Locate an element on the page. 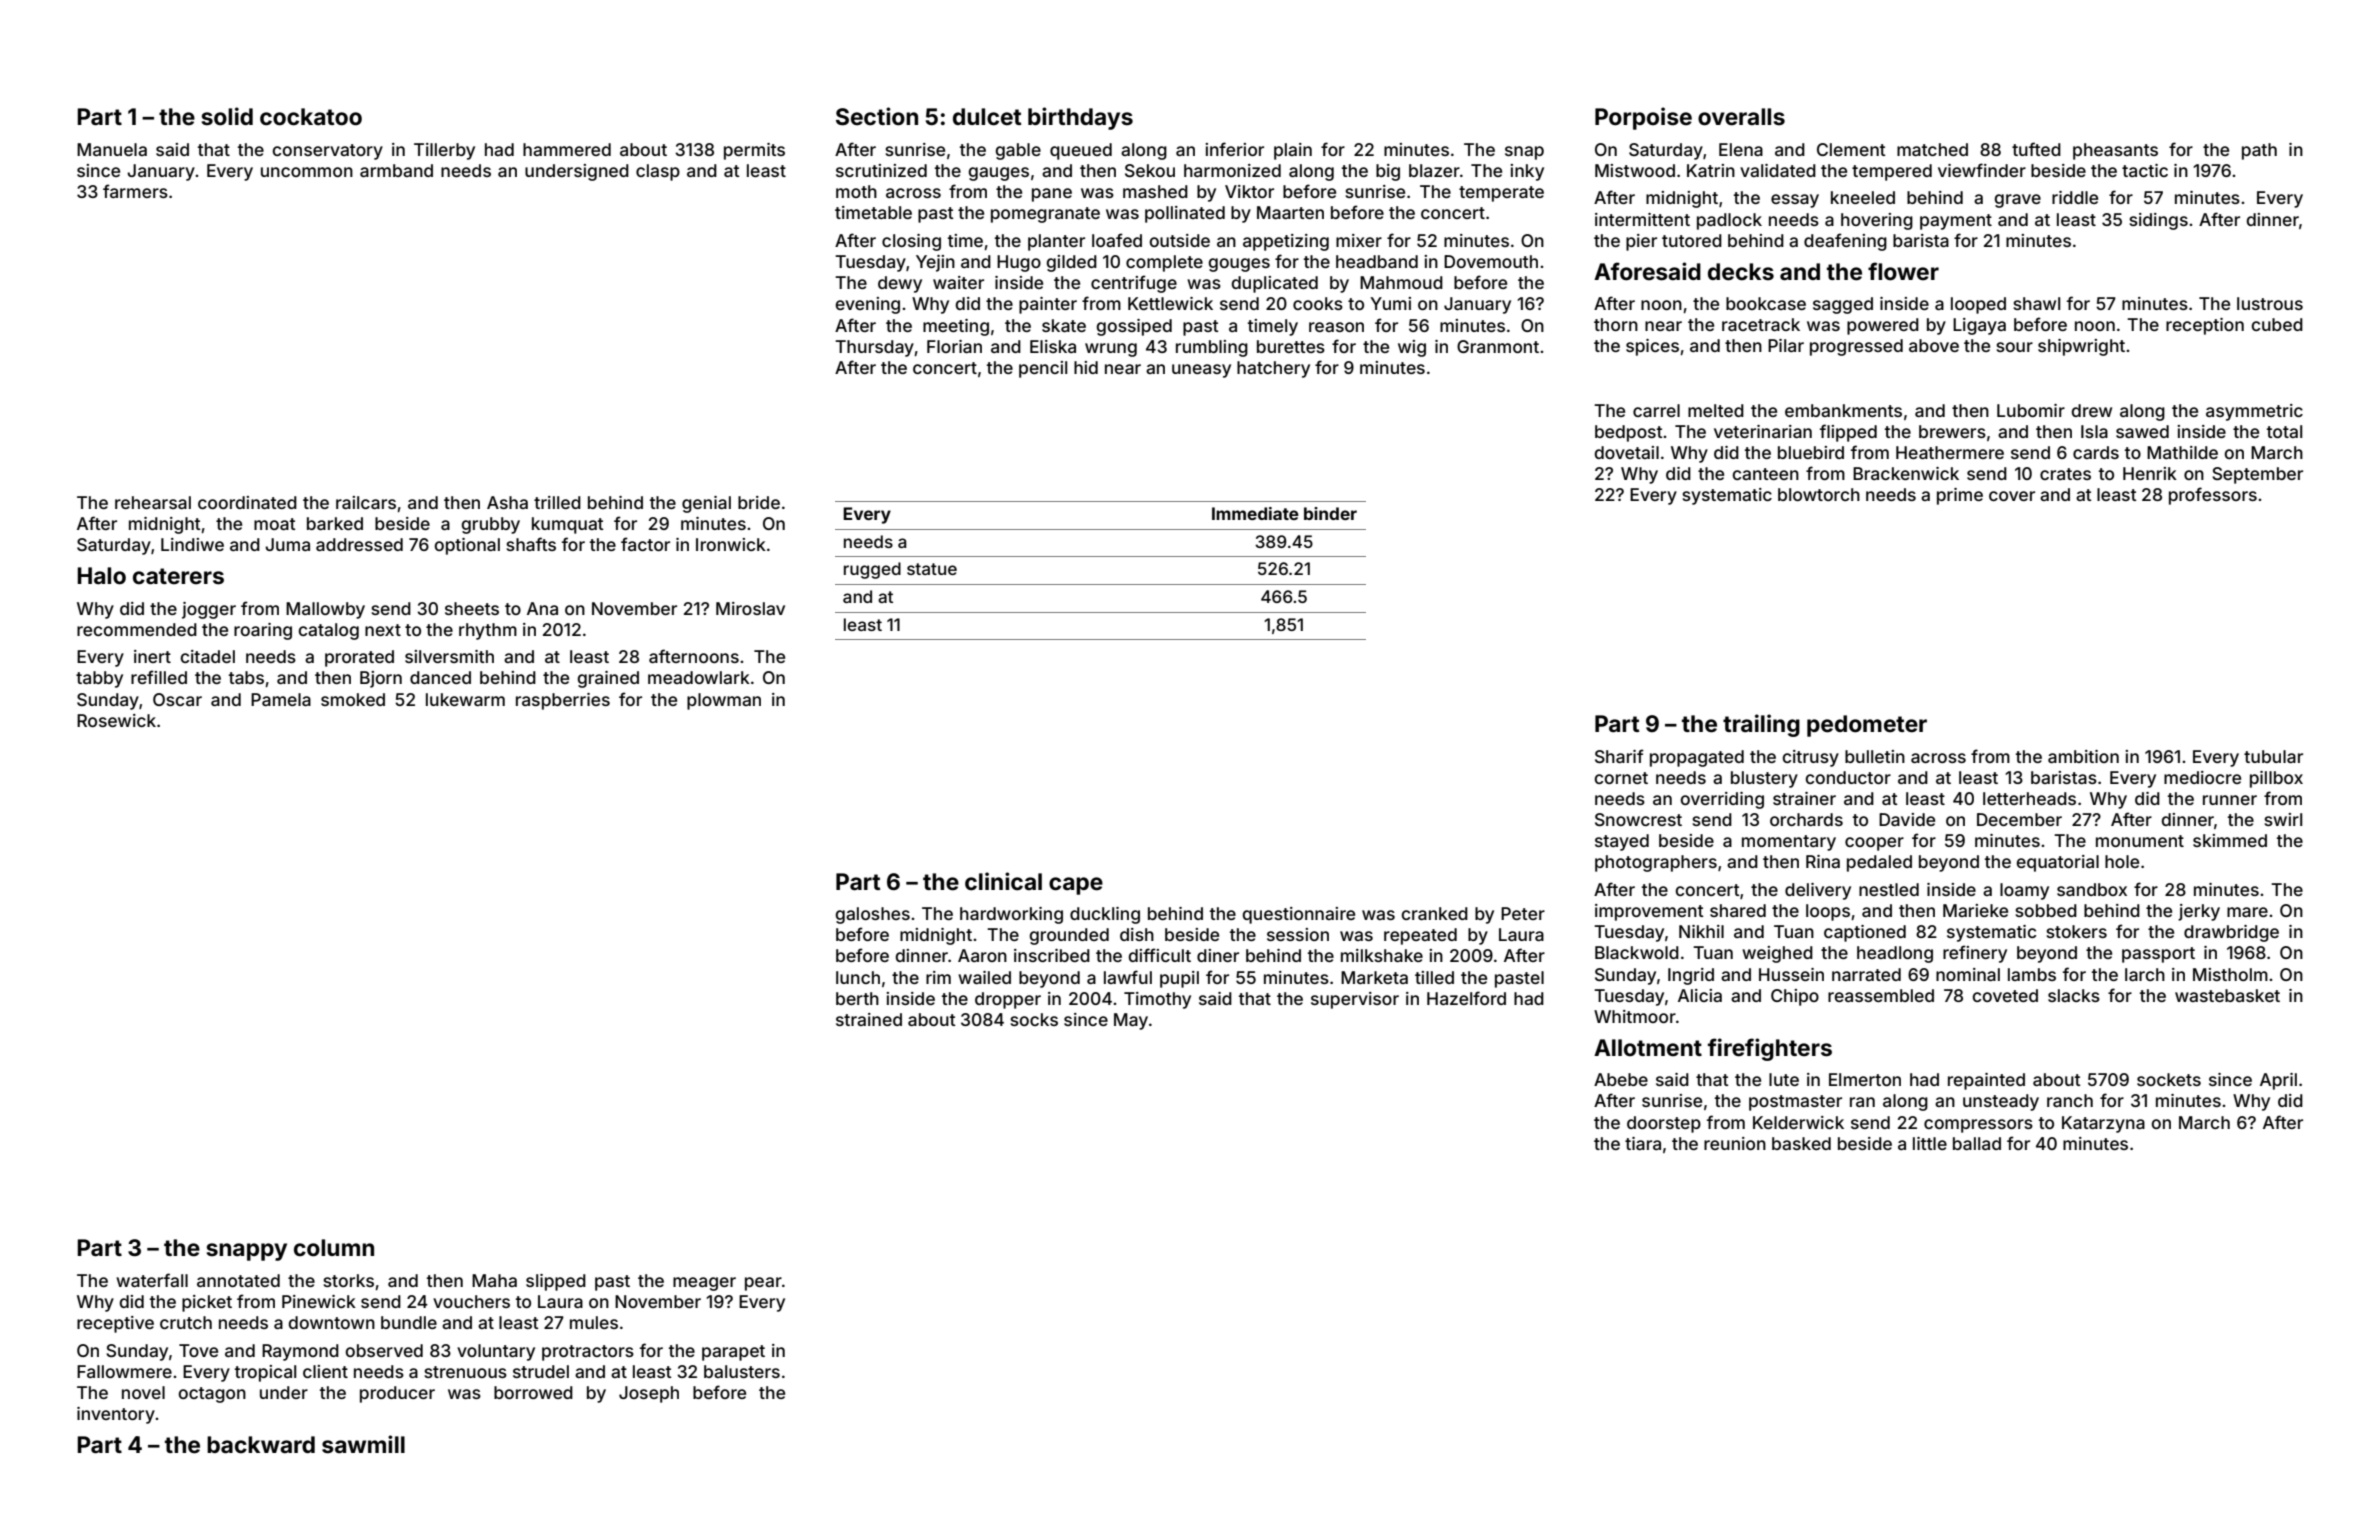 This page has width=2380, height=1540. raspberries is located at coordinates (563, 701).
